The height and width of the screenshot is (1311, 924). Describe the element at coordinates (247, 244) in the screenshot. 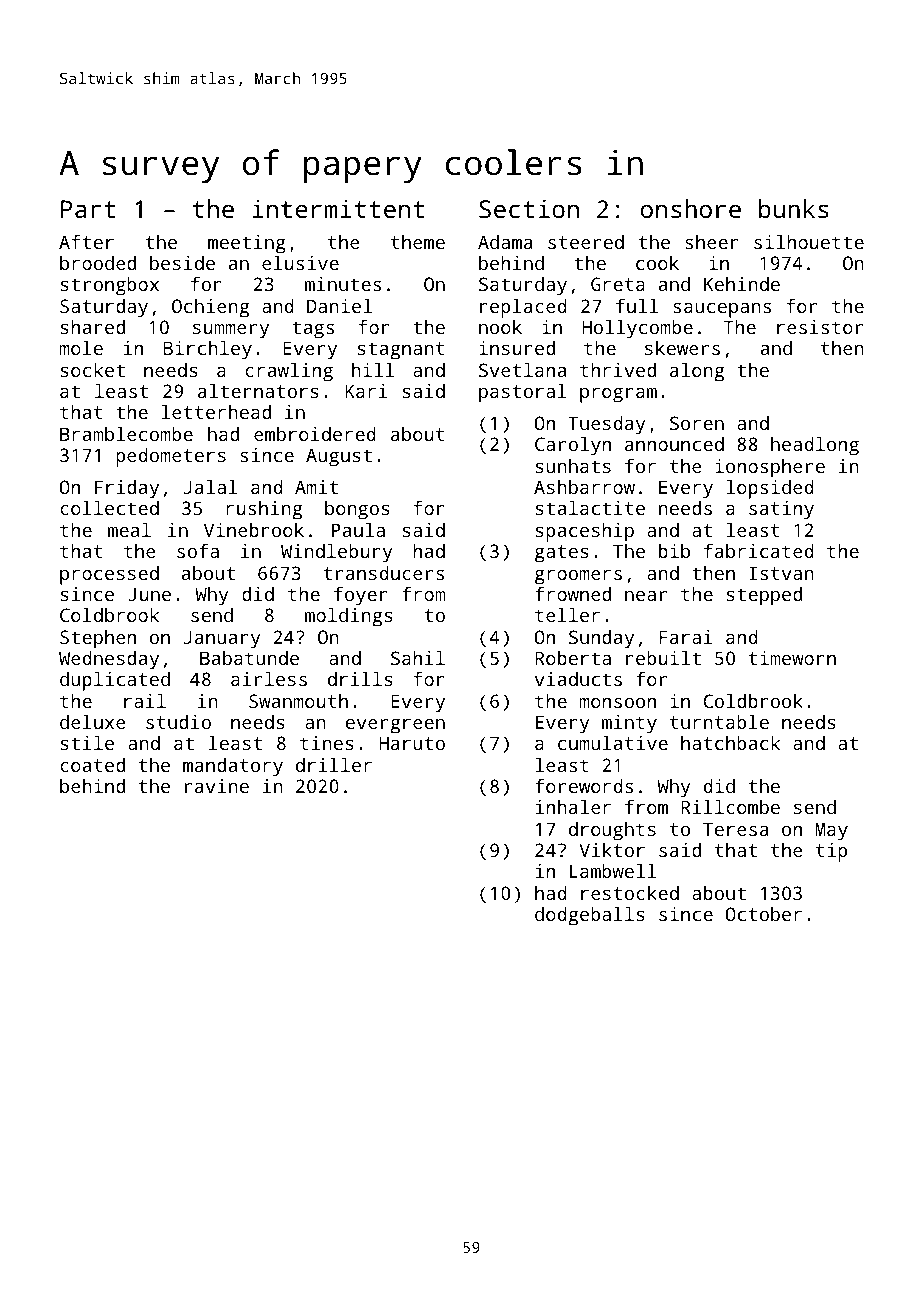

I see `meeting` at that location.
